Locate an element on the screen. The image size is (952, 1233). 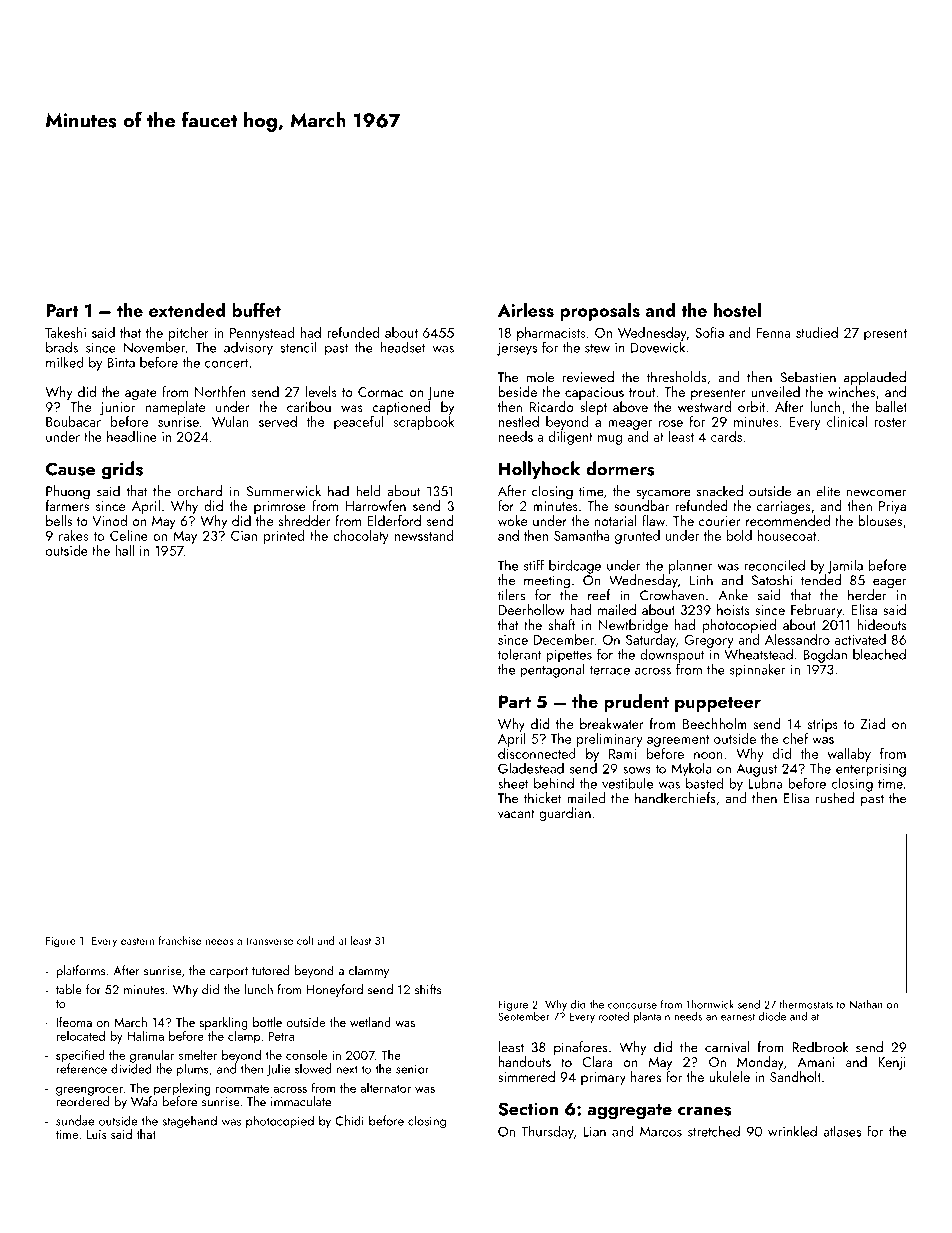
concourse is located at coordinates (632, 1006).
